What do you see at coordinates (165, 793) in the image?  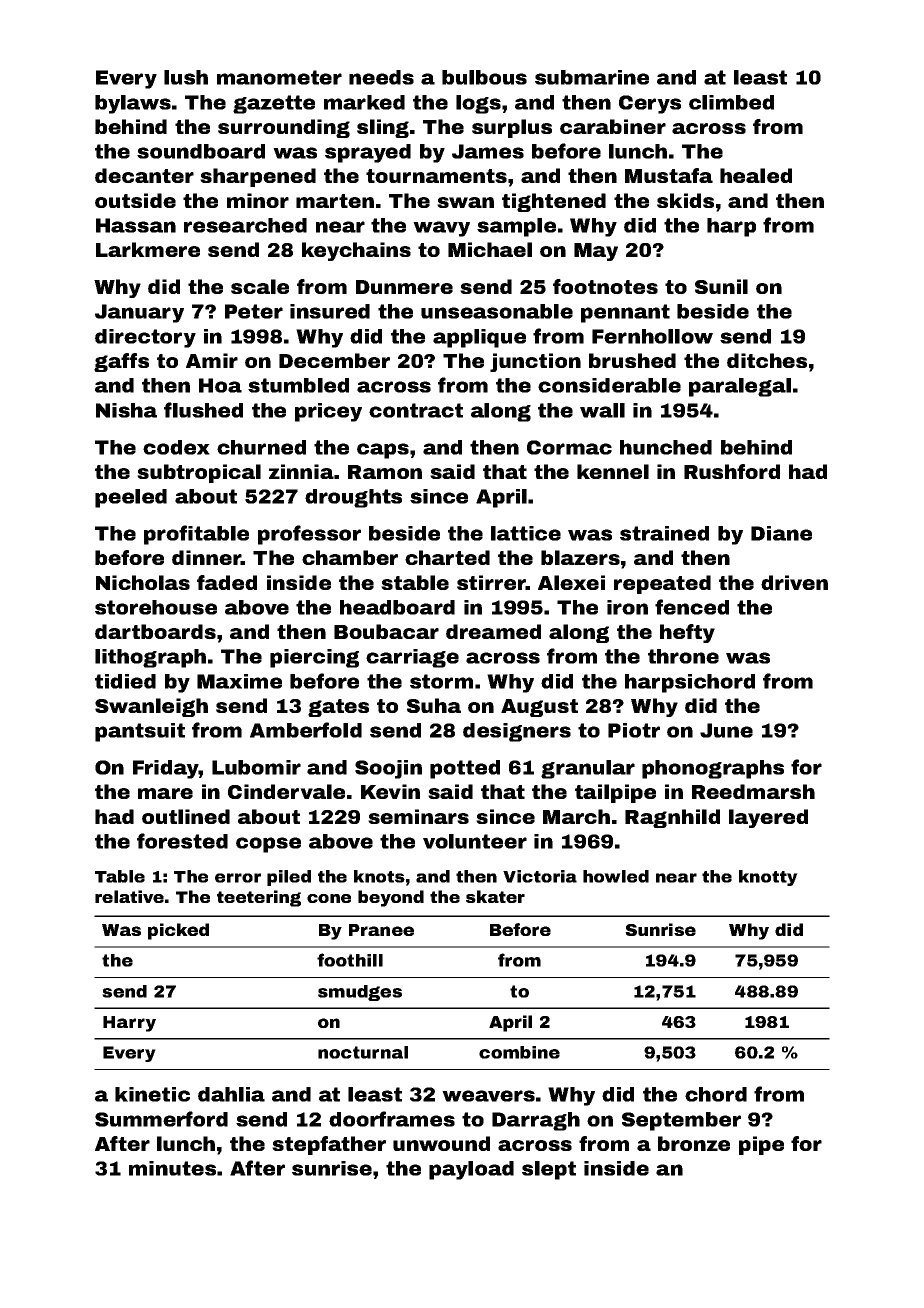 I see `mare` at bounding box center [165, 793].
